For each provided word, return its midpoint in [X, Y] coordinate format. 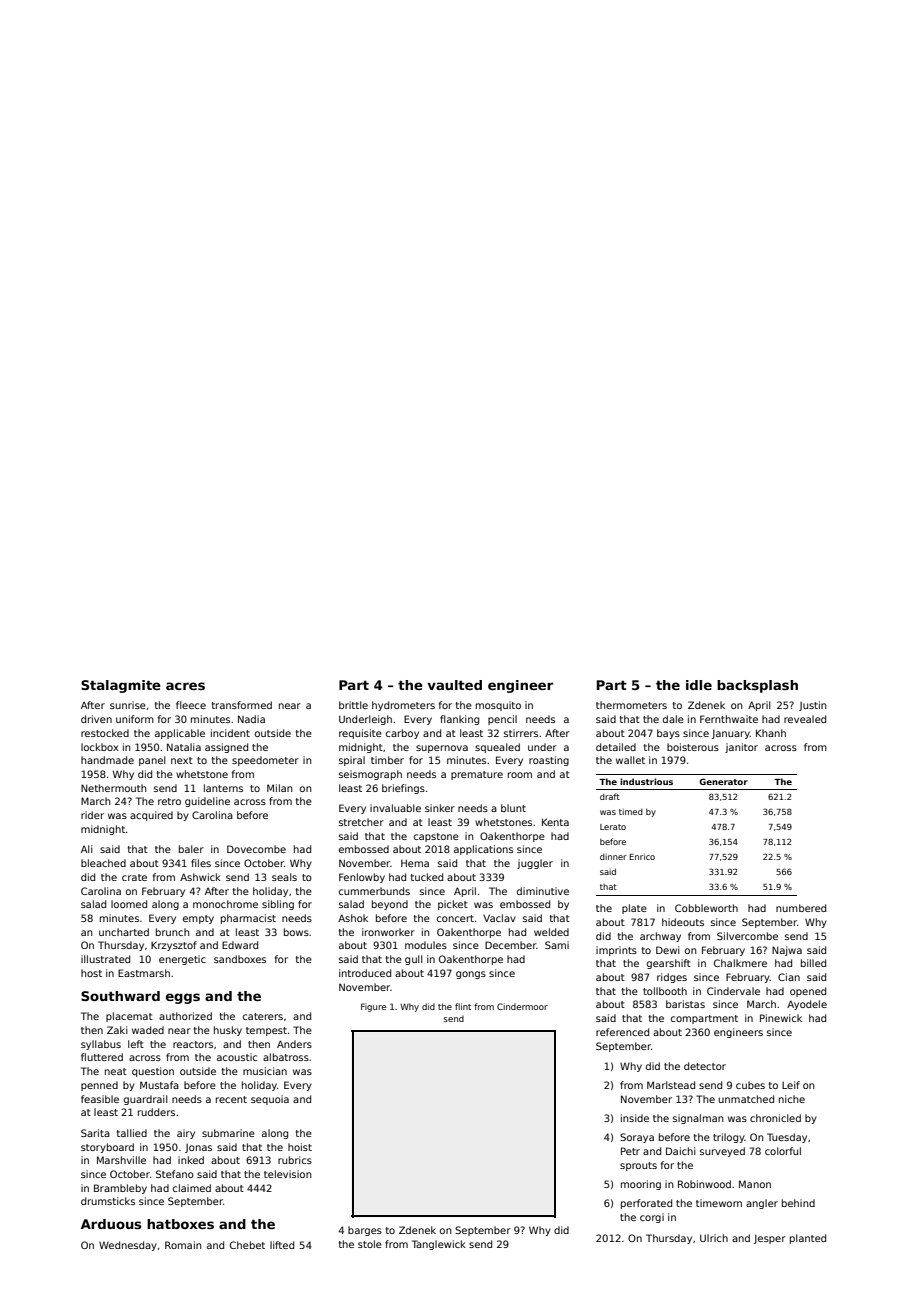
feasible [100, 1099]
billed [813, 963]
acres [185, 686]
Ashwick [200, 877]
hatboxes [180, 1224]
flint [463, 1006]
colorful [783, 1151]
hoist [300, 1147]
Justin [813, 706]
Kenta [555, 822]
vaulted [454, 685]
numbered [801, 908]
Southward [120, 996]
